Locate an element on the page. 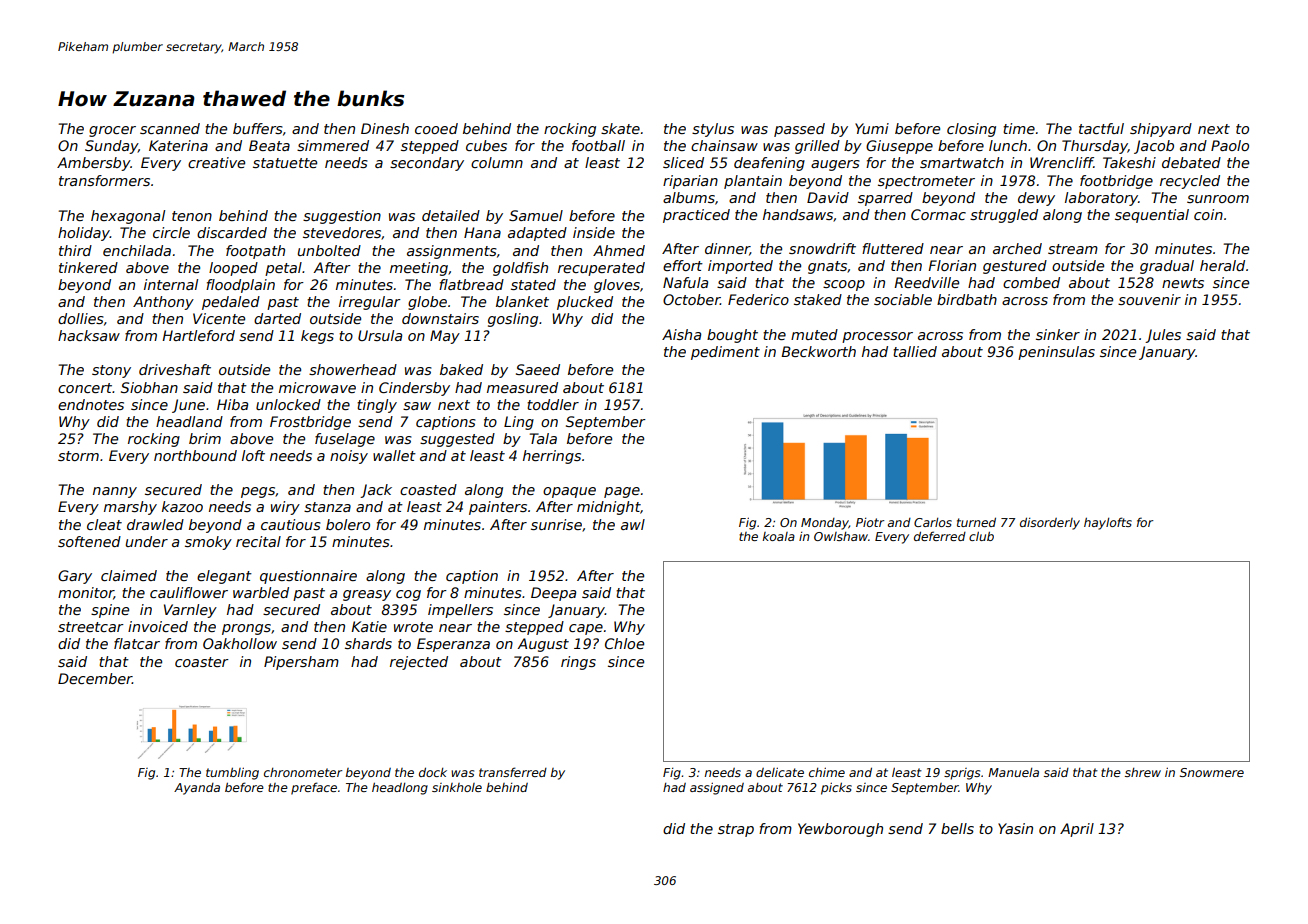  shipyard is located at coordinates (1161, 130).
